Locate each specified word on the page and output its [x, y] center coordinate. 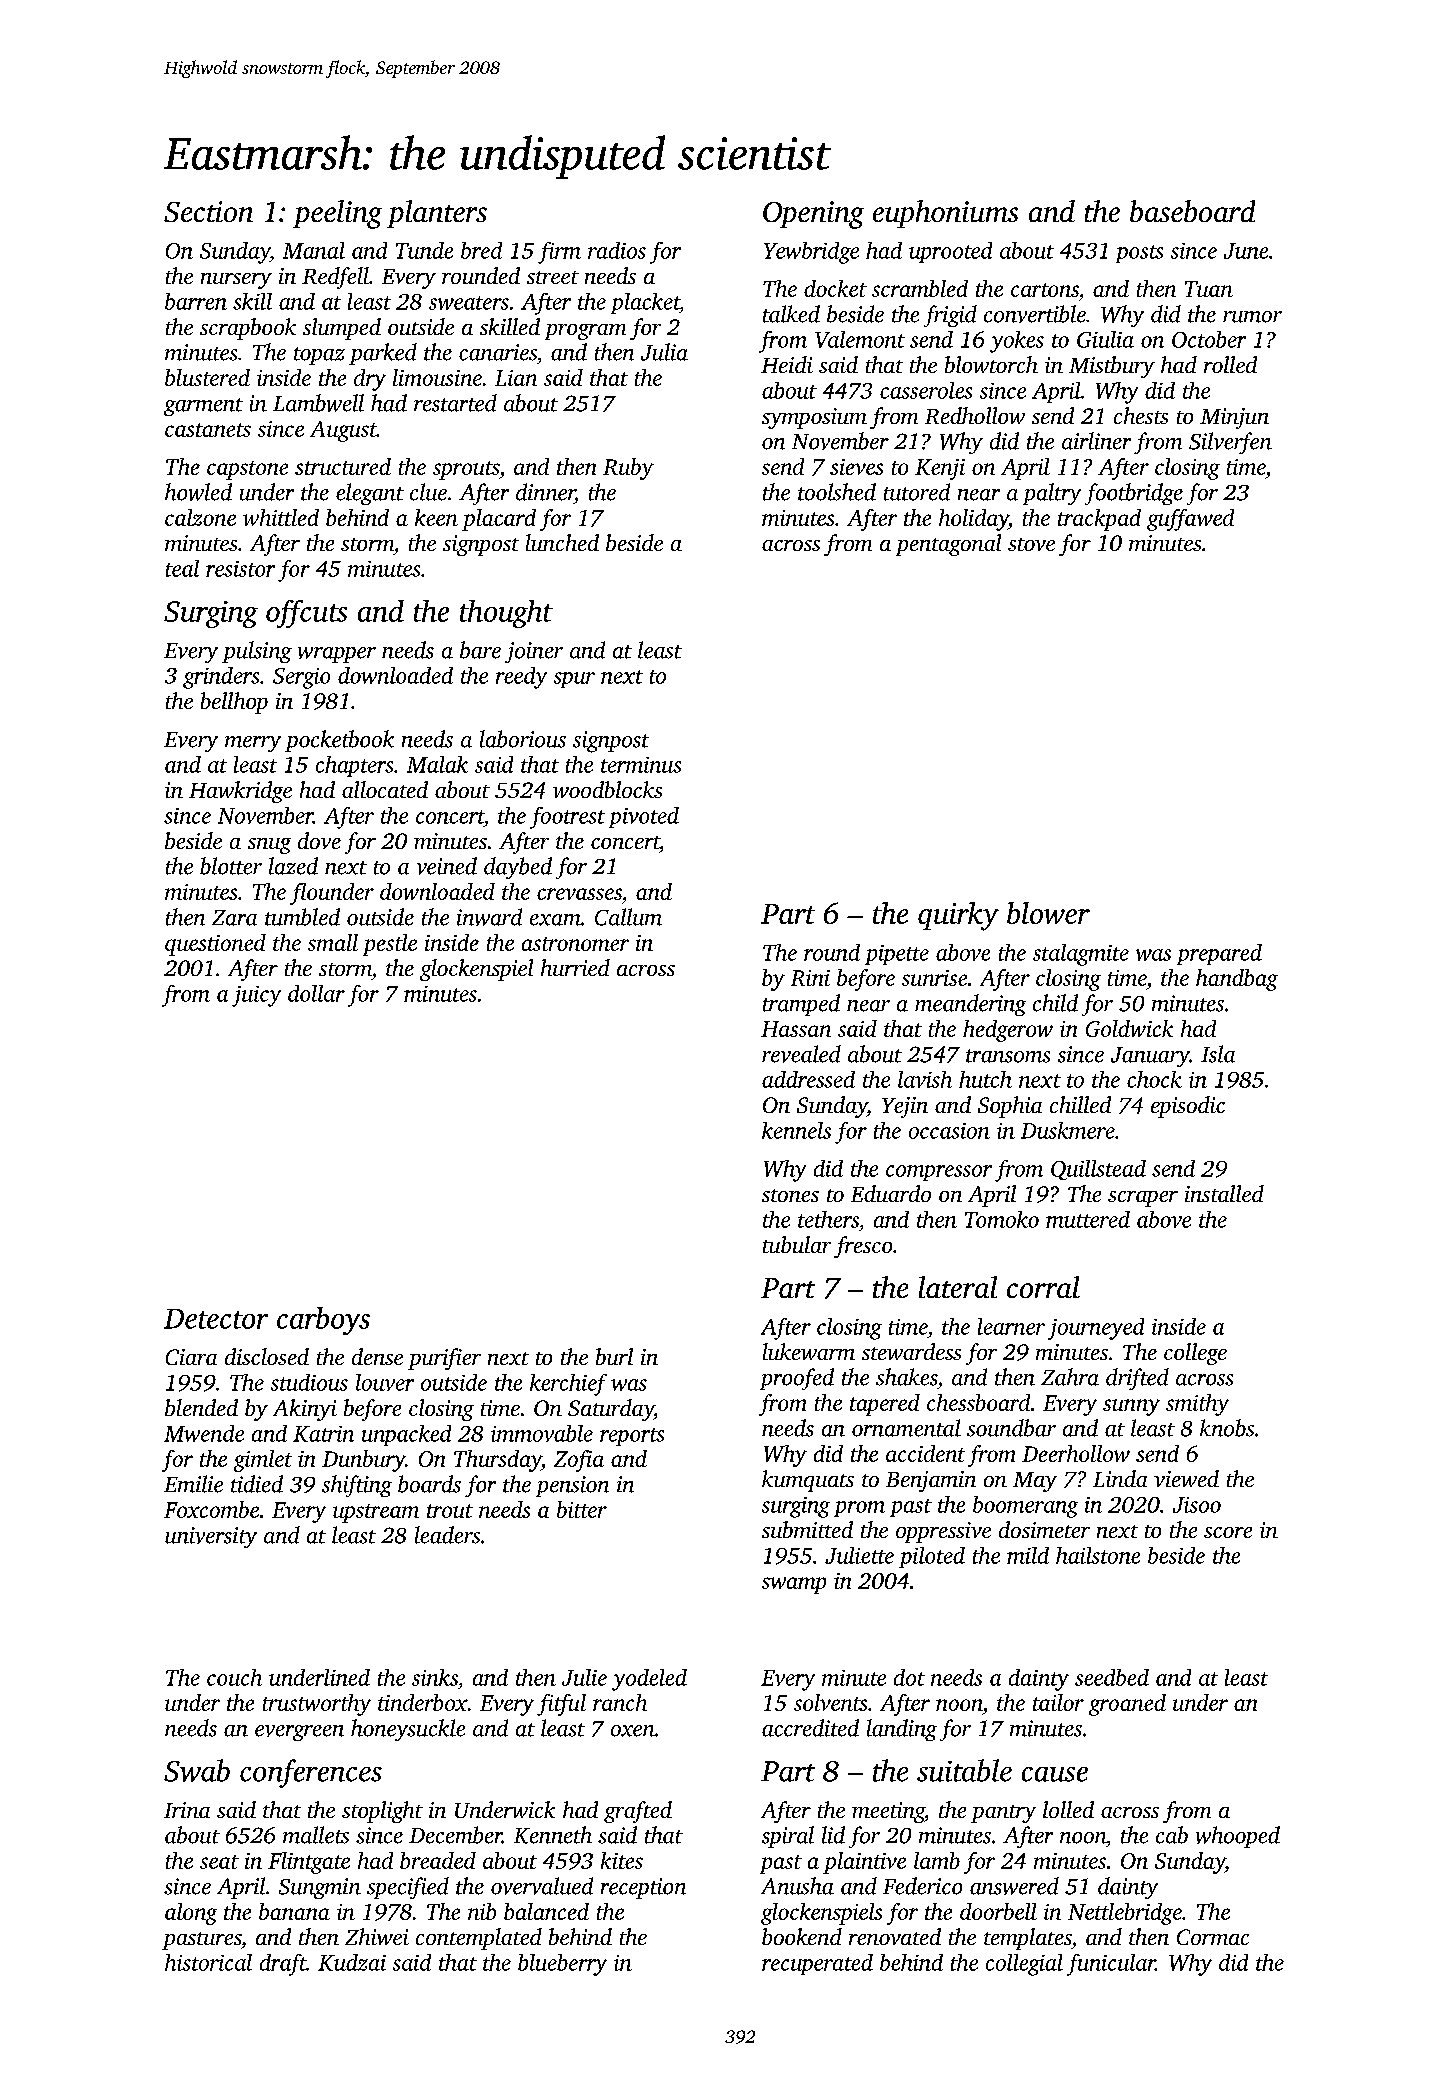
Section [208, 211]
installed [1224, 1193]
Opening [813, 215]
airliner [1096, 441]
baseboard [1192, 211]
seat [219, 1862]
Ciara [191, 1357]
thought [506, 614]
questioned [215, 945]
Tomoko [1002, 1219]
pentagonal [948, 545]
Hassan [796, 1029]
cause [1055, 1774]
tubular [797, 1244]
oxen [633, 1731]
